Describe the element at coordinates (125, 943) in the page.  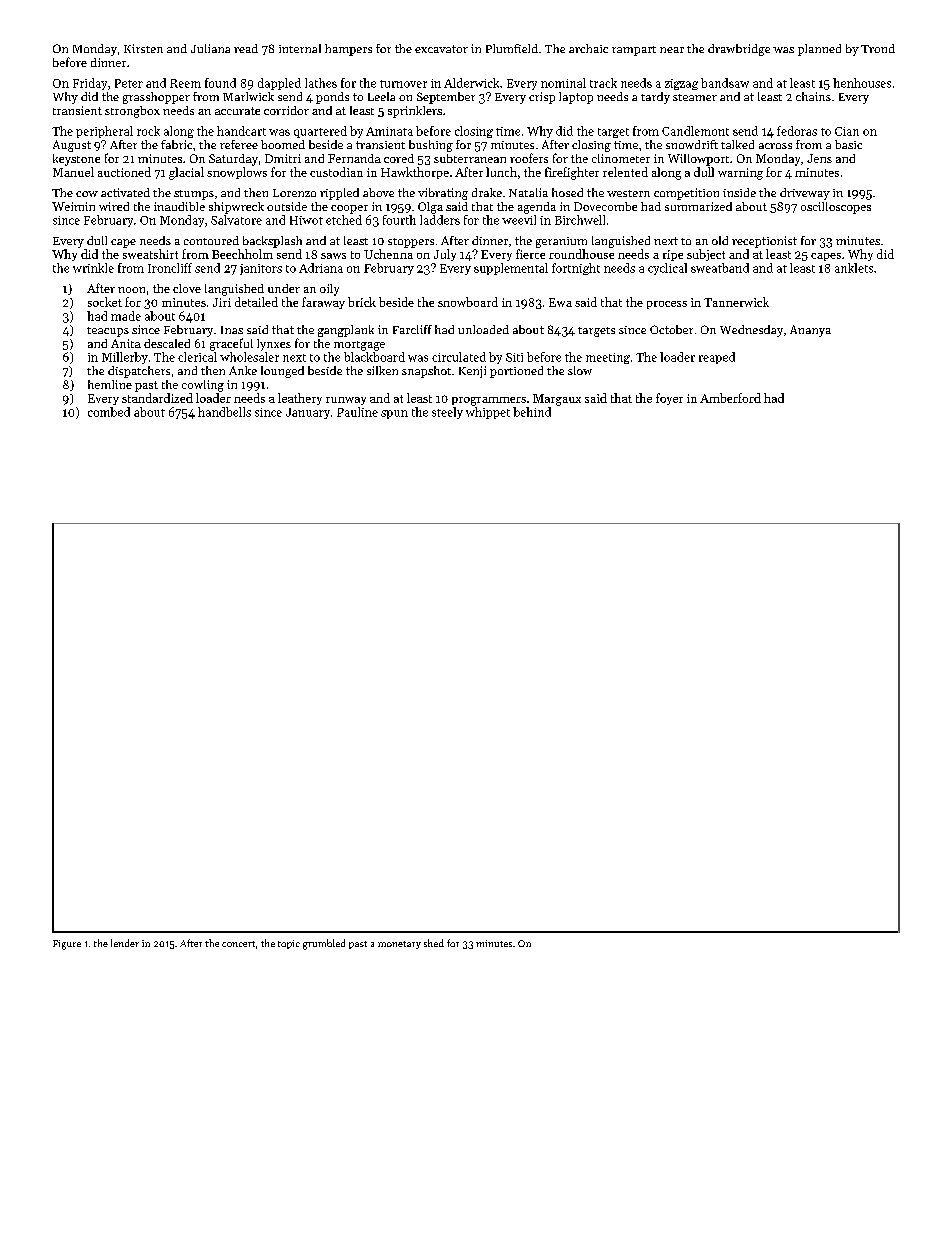
I see `lender` at that location.
